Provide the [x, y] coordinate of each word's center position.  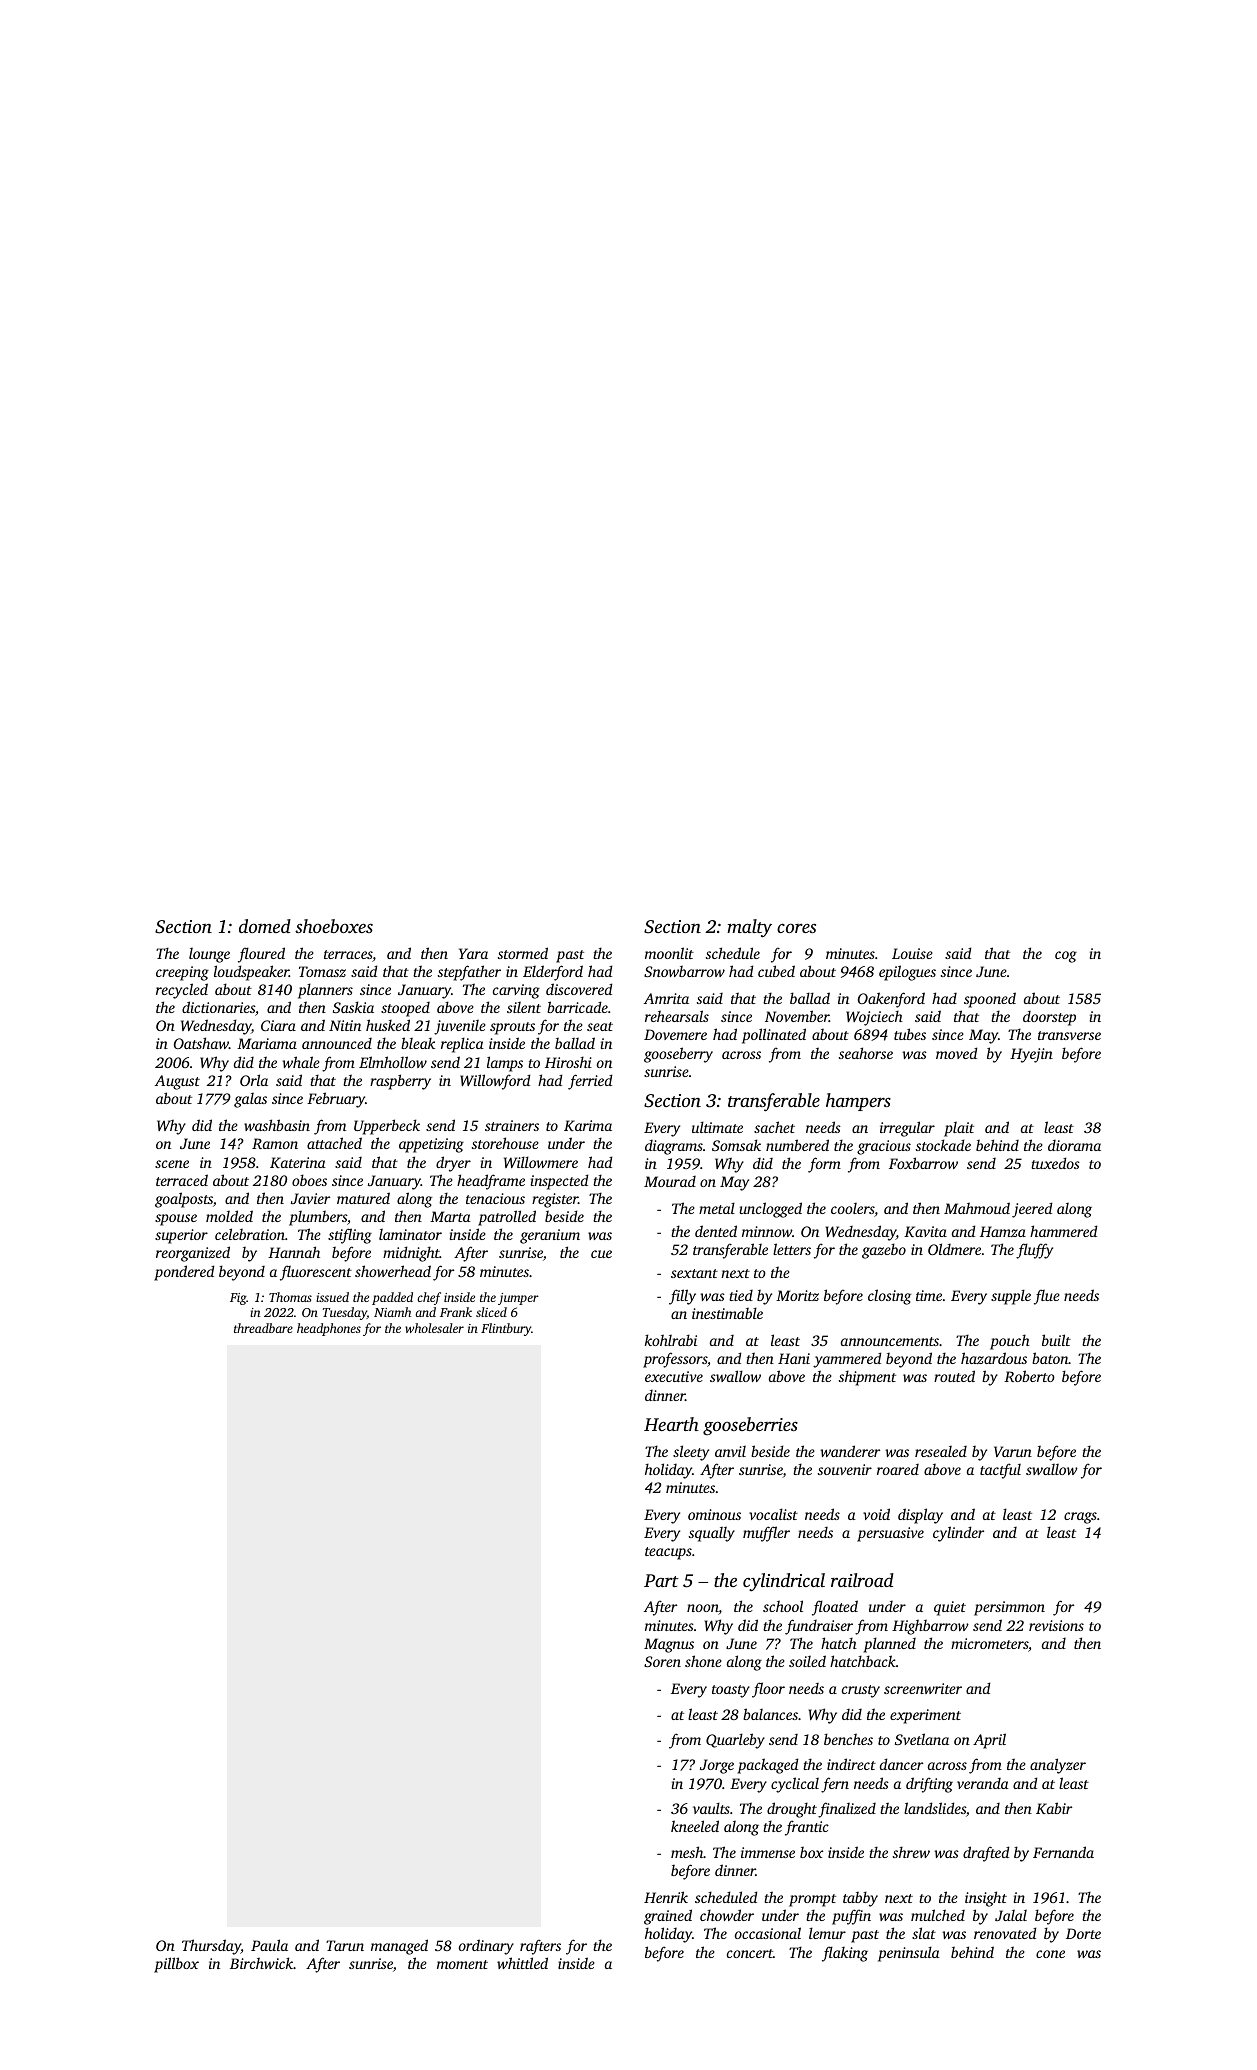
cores [796, 928]
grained [668, 1917]
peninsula [909, 1954]
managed [399, 1947]
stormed [523, 953]
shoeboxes [334, 926]
